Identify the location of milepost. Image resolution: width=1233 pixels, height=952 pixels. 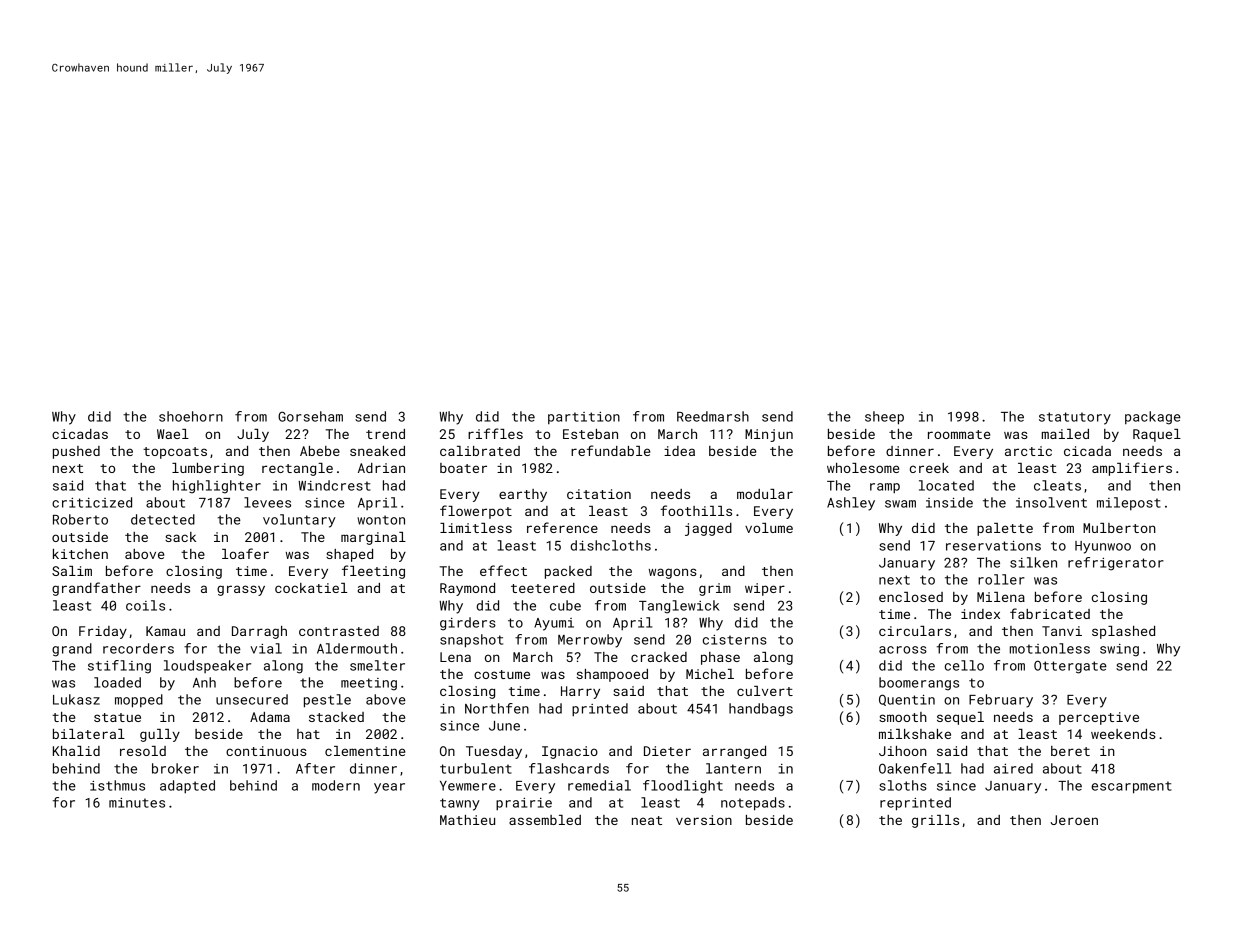
(1129, 503).
